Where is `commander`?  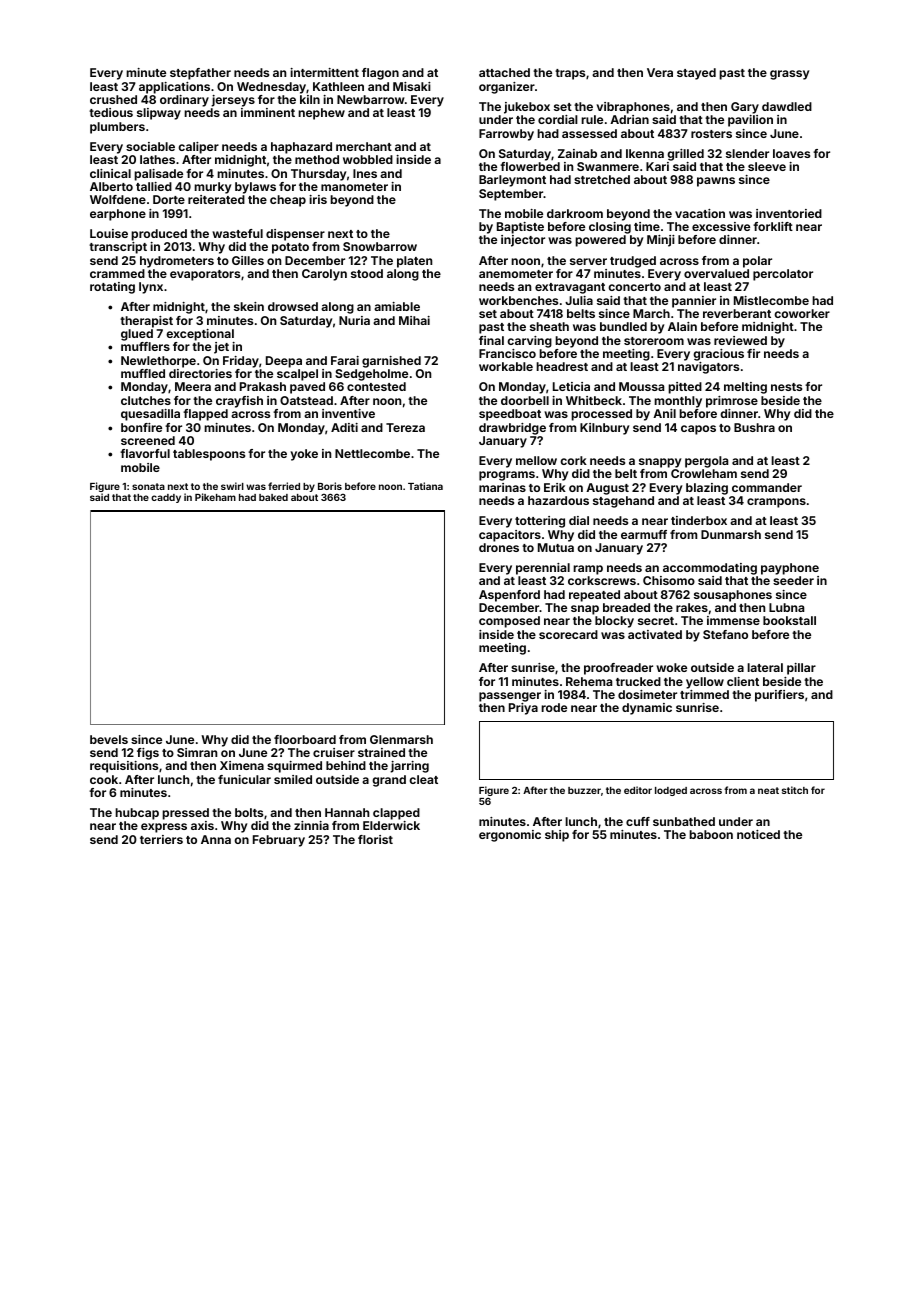 commander is located at coordinates (767, 487).
